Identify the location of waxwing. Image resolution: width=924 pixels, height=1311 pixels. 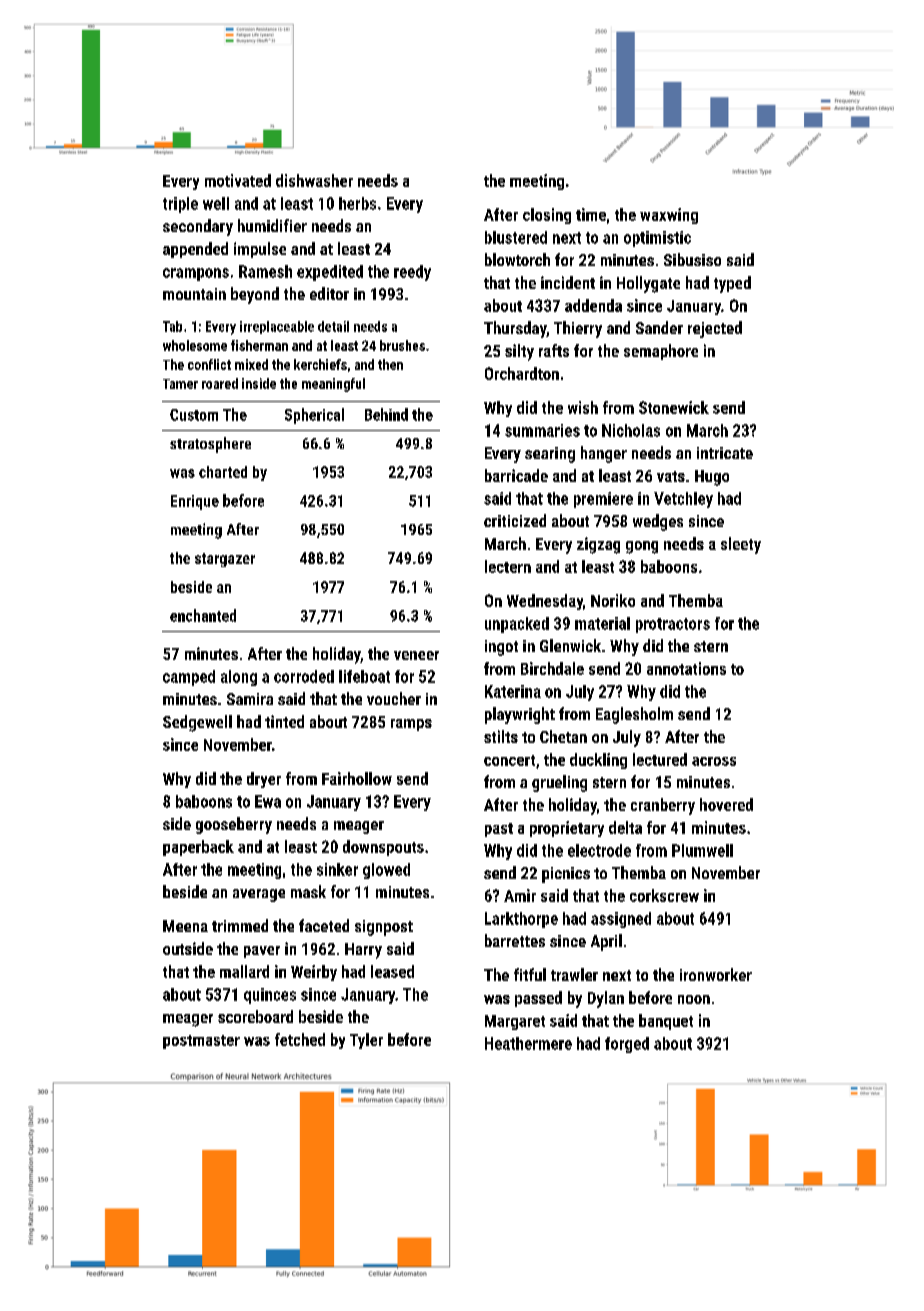
(669, 216).
